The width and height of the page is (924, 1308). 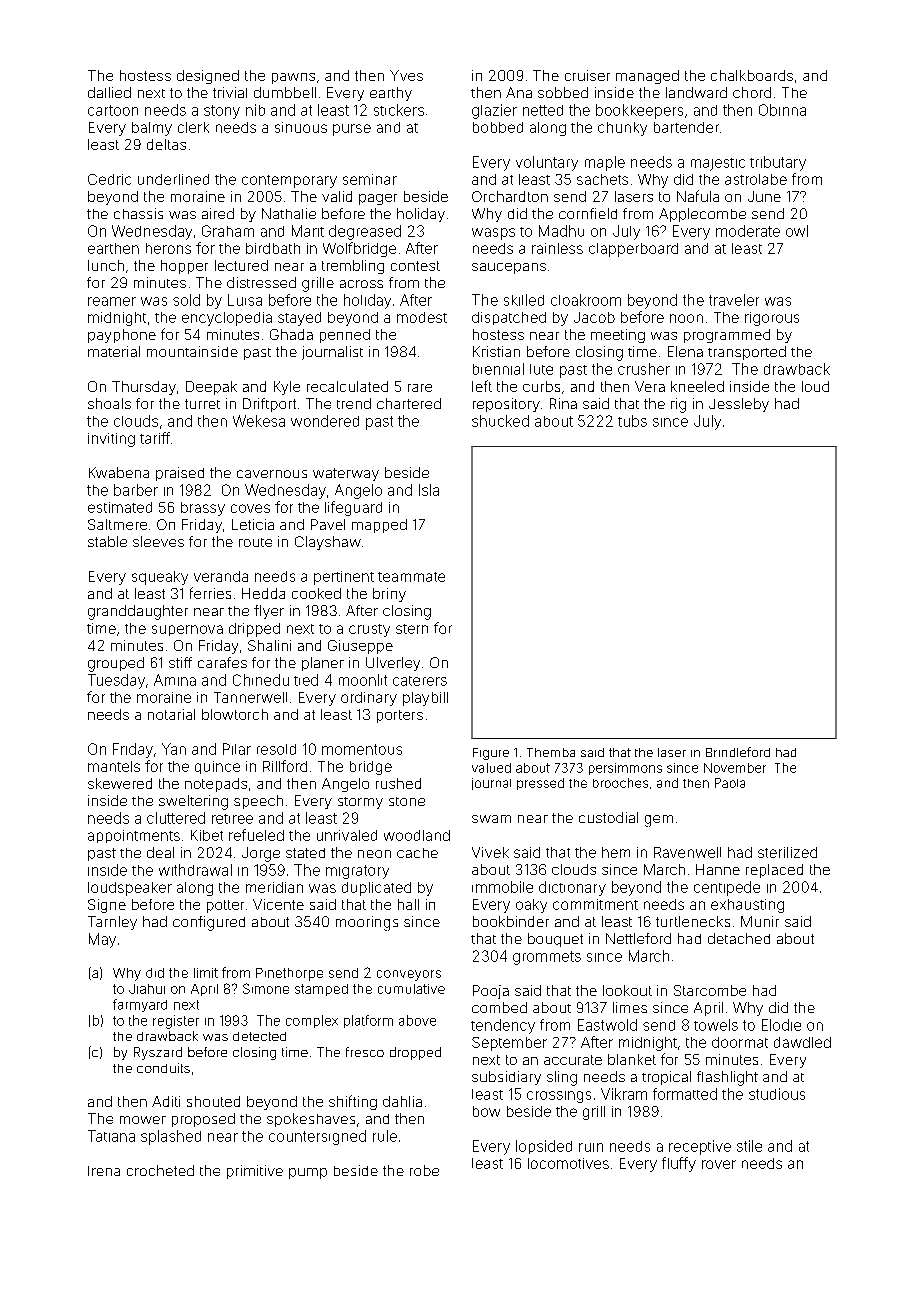 What do you see at coordinates (203, 1120) in the page?
I see `proposed` at bounding box center [203, 1120].
